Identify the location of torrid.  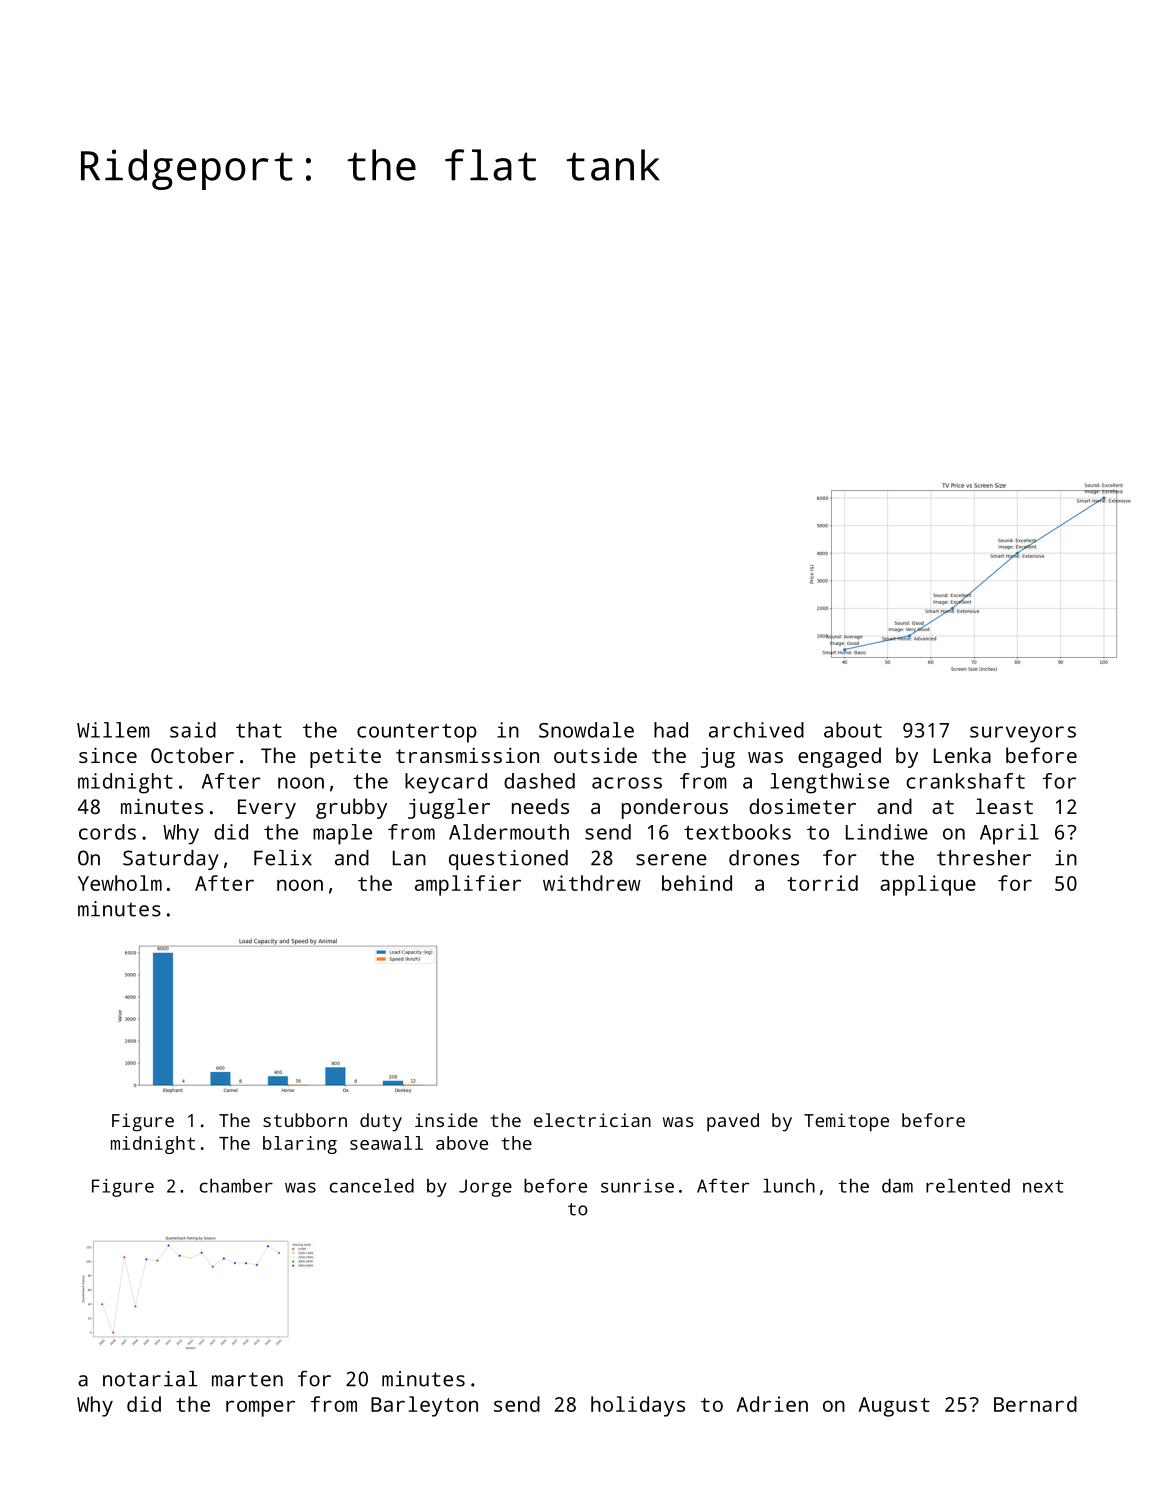
(822, 883).
